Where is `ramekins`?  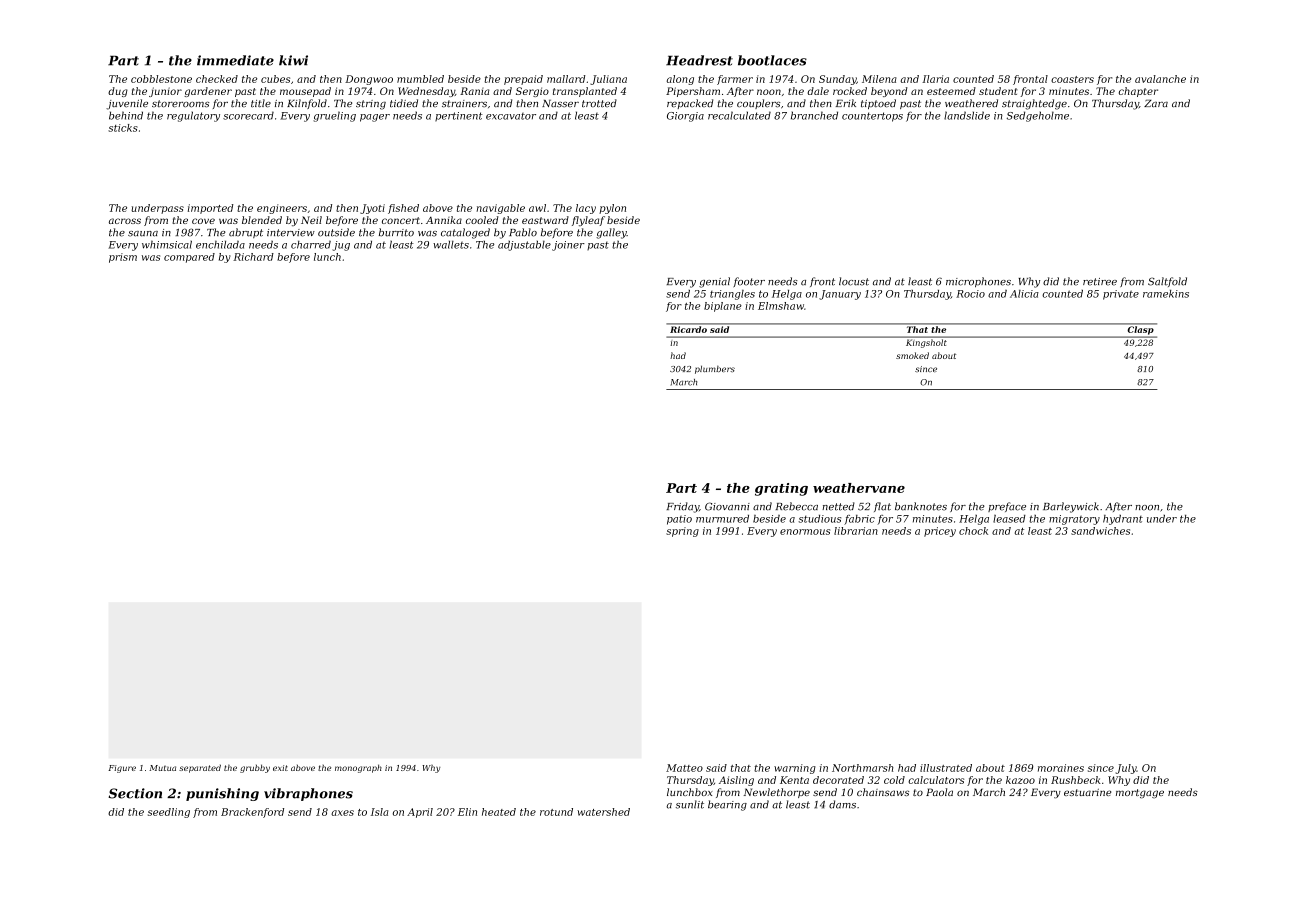
ramekins is located at coordinates (1166, 294).
